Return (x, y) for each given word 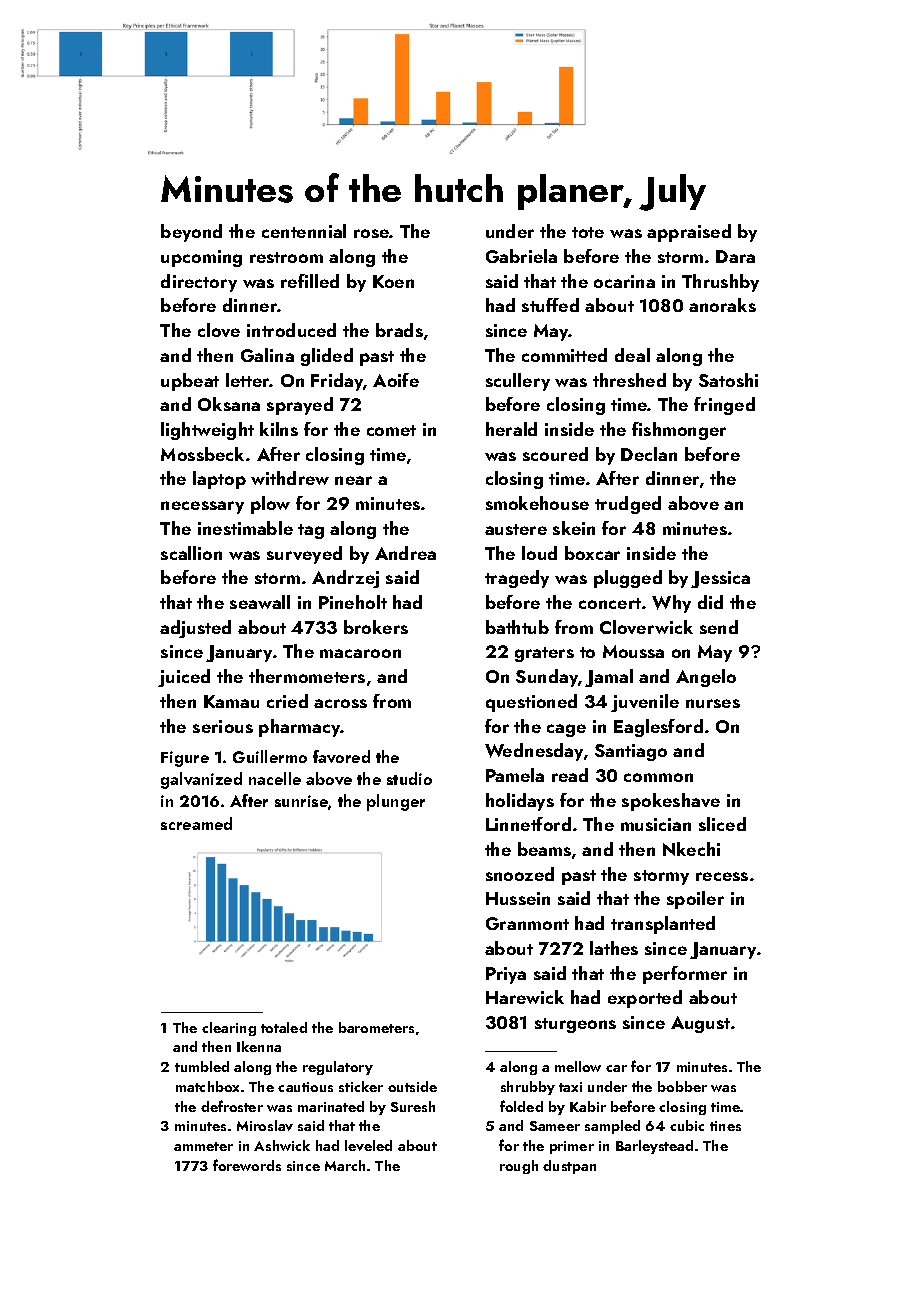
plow (270, 505)
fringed (724, 406)
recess (722, 876)
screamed (196, 823)
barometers (376, 1027)
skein (574, 528)
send (719, 627)
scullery (518, 382)
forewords (247, 1165)
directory (199, 283)
